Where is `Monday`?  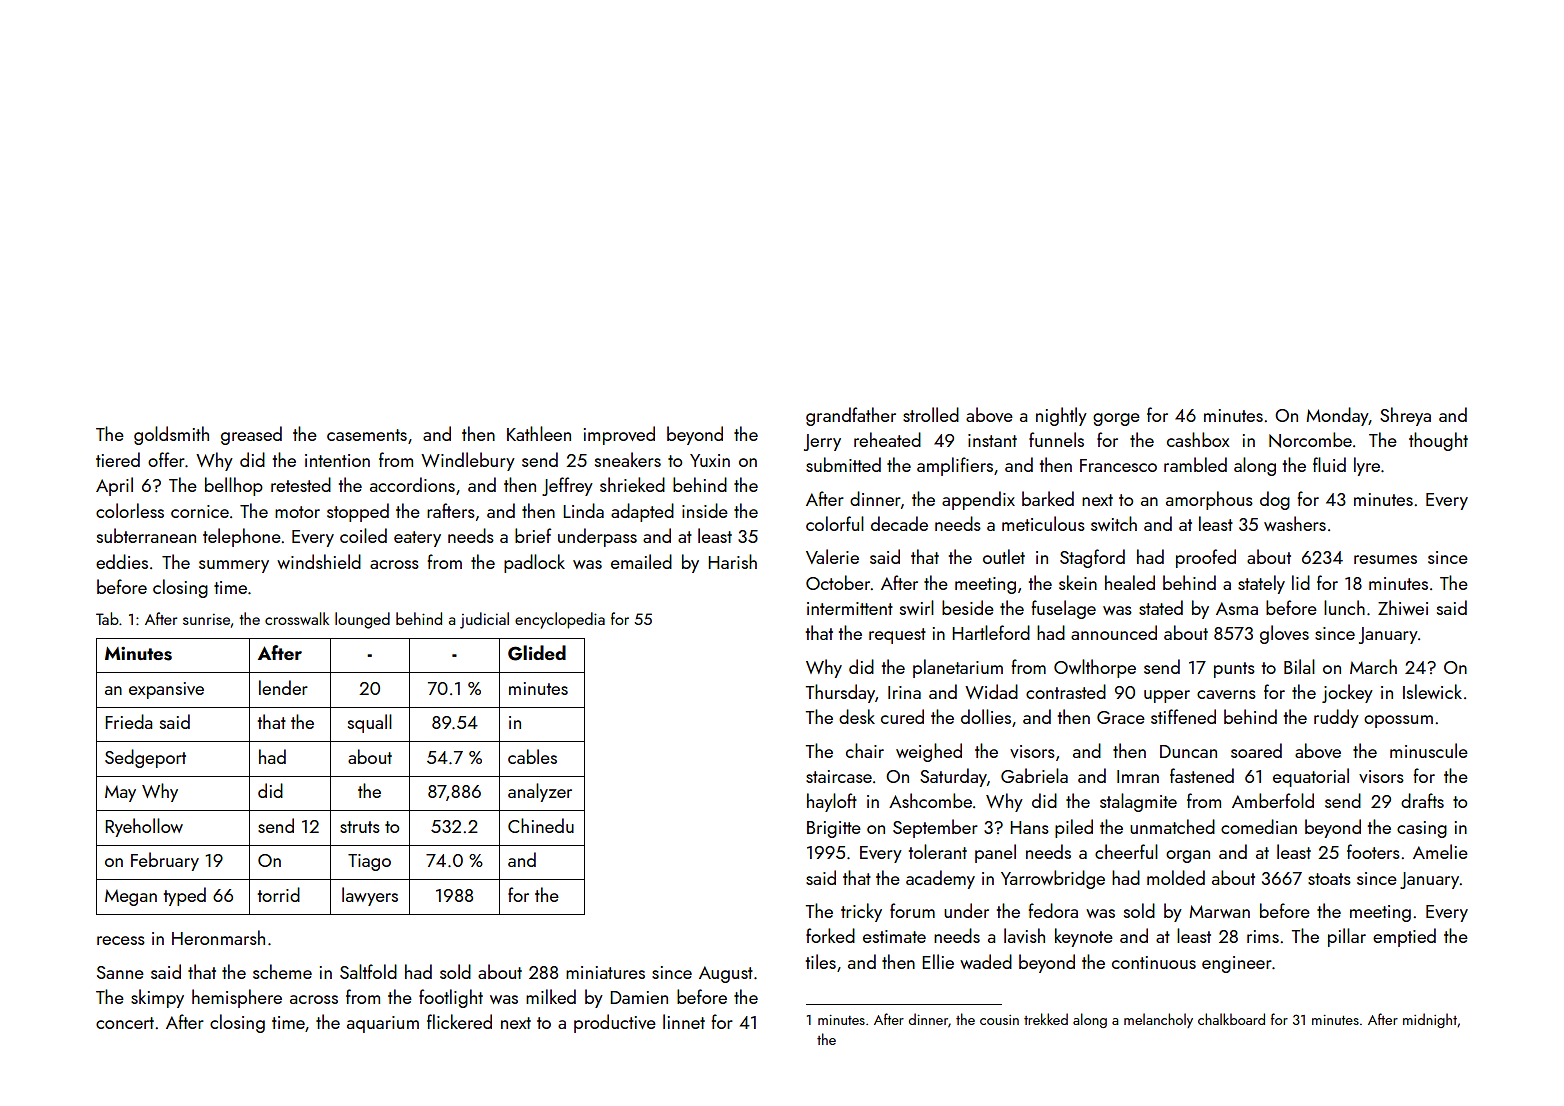 Monday is located at coordinates (1337, 416).
